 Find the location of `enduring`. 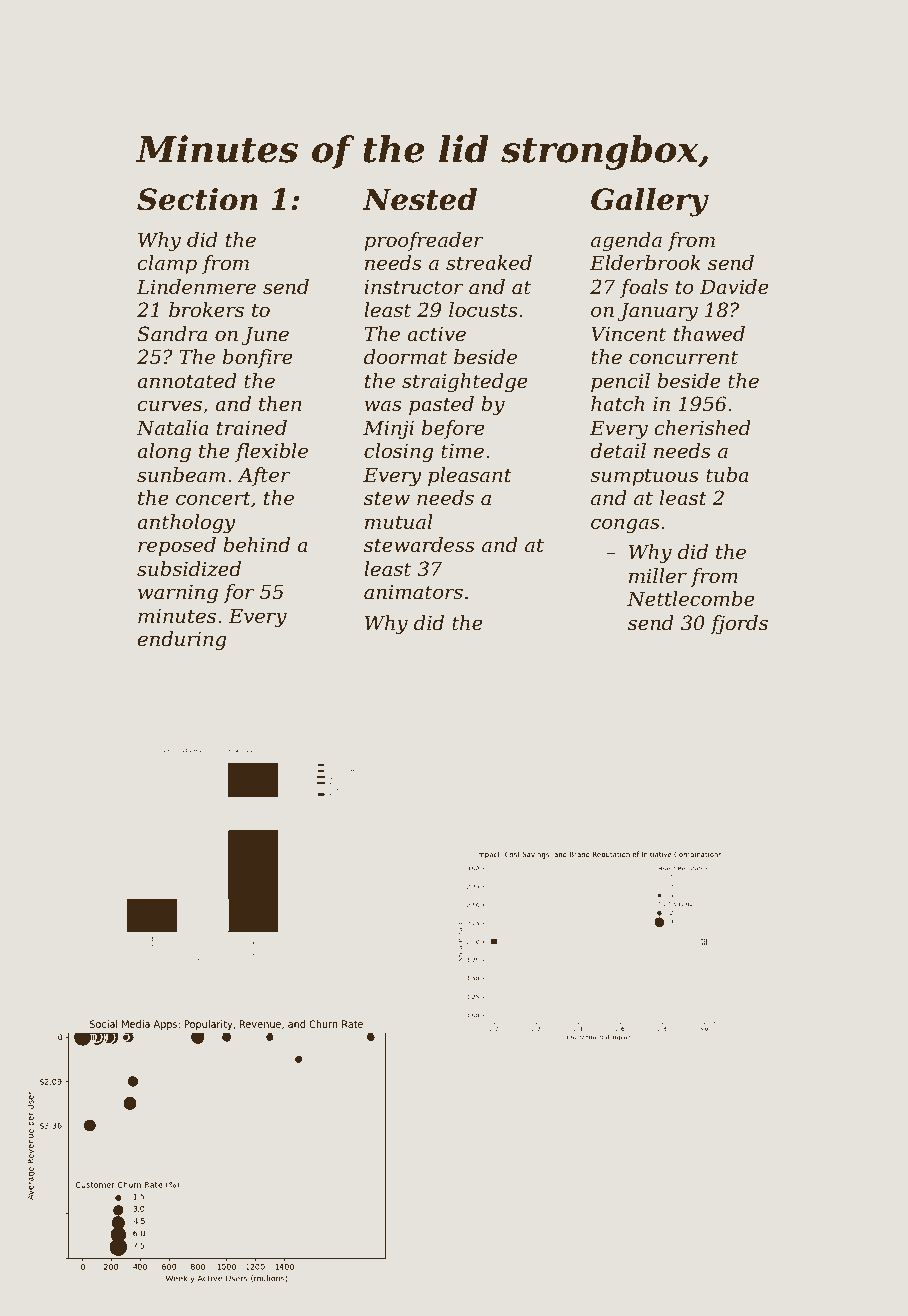

enduring is located at coordinates (182, 641).
